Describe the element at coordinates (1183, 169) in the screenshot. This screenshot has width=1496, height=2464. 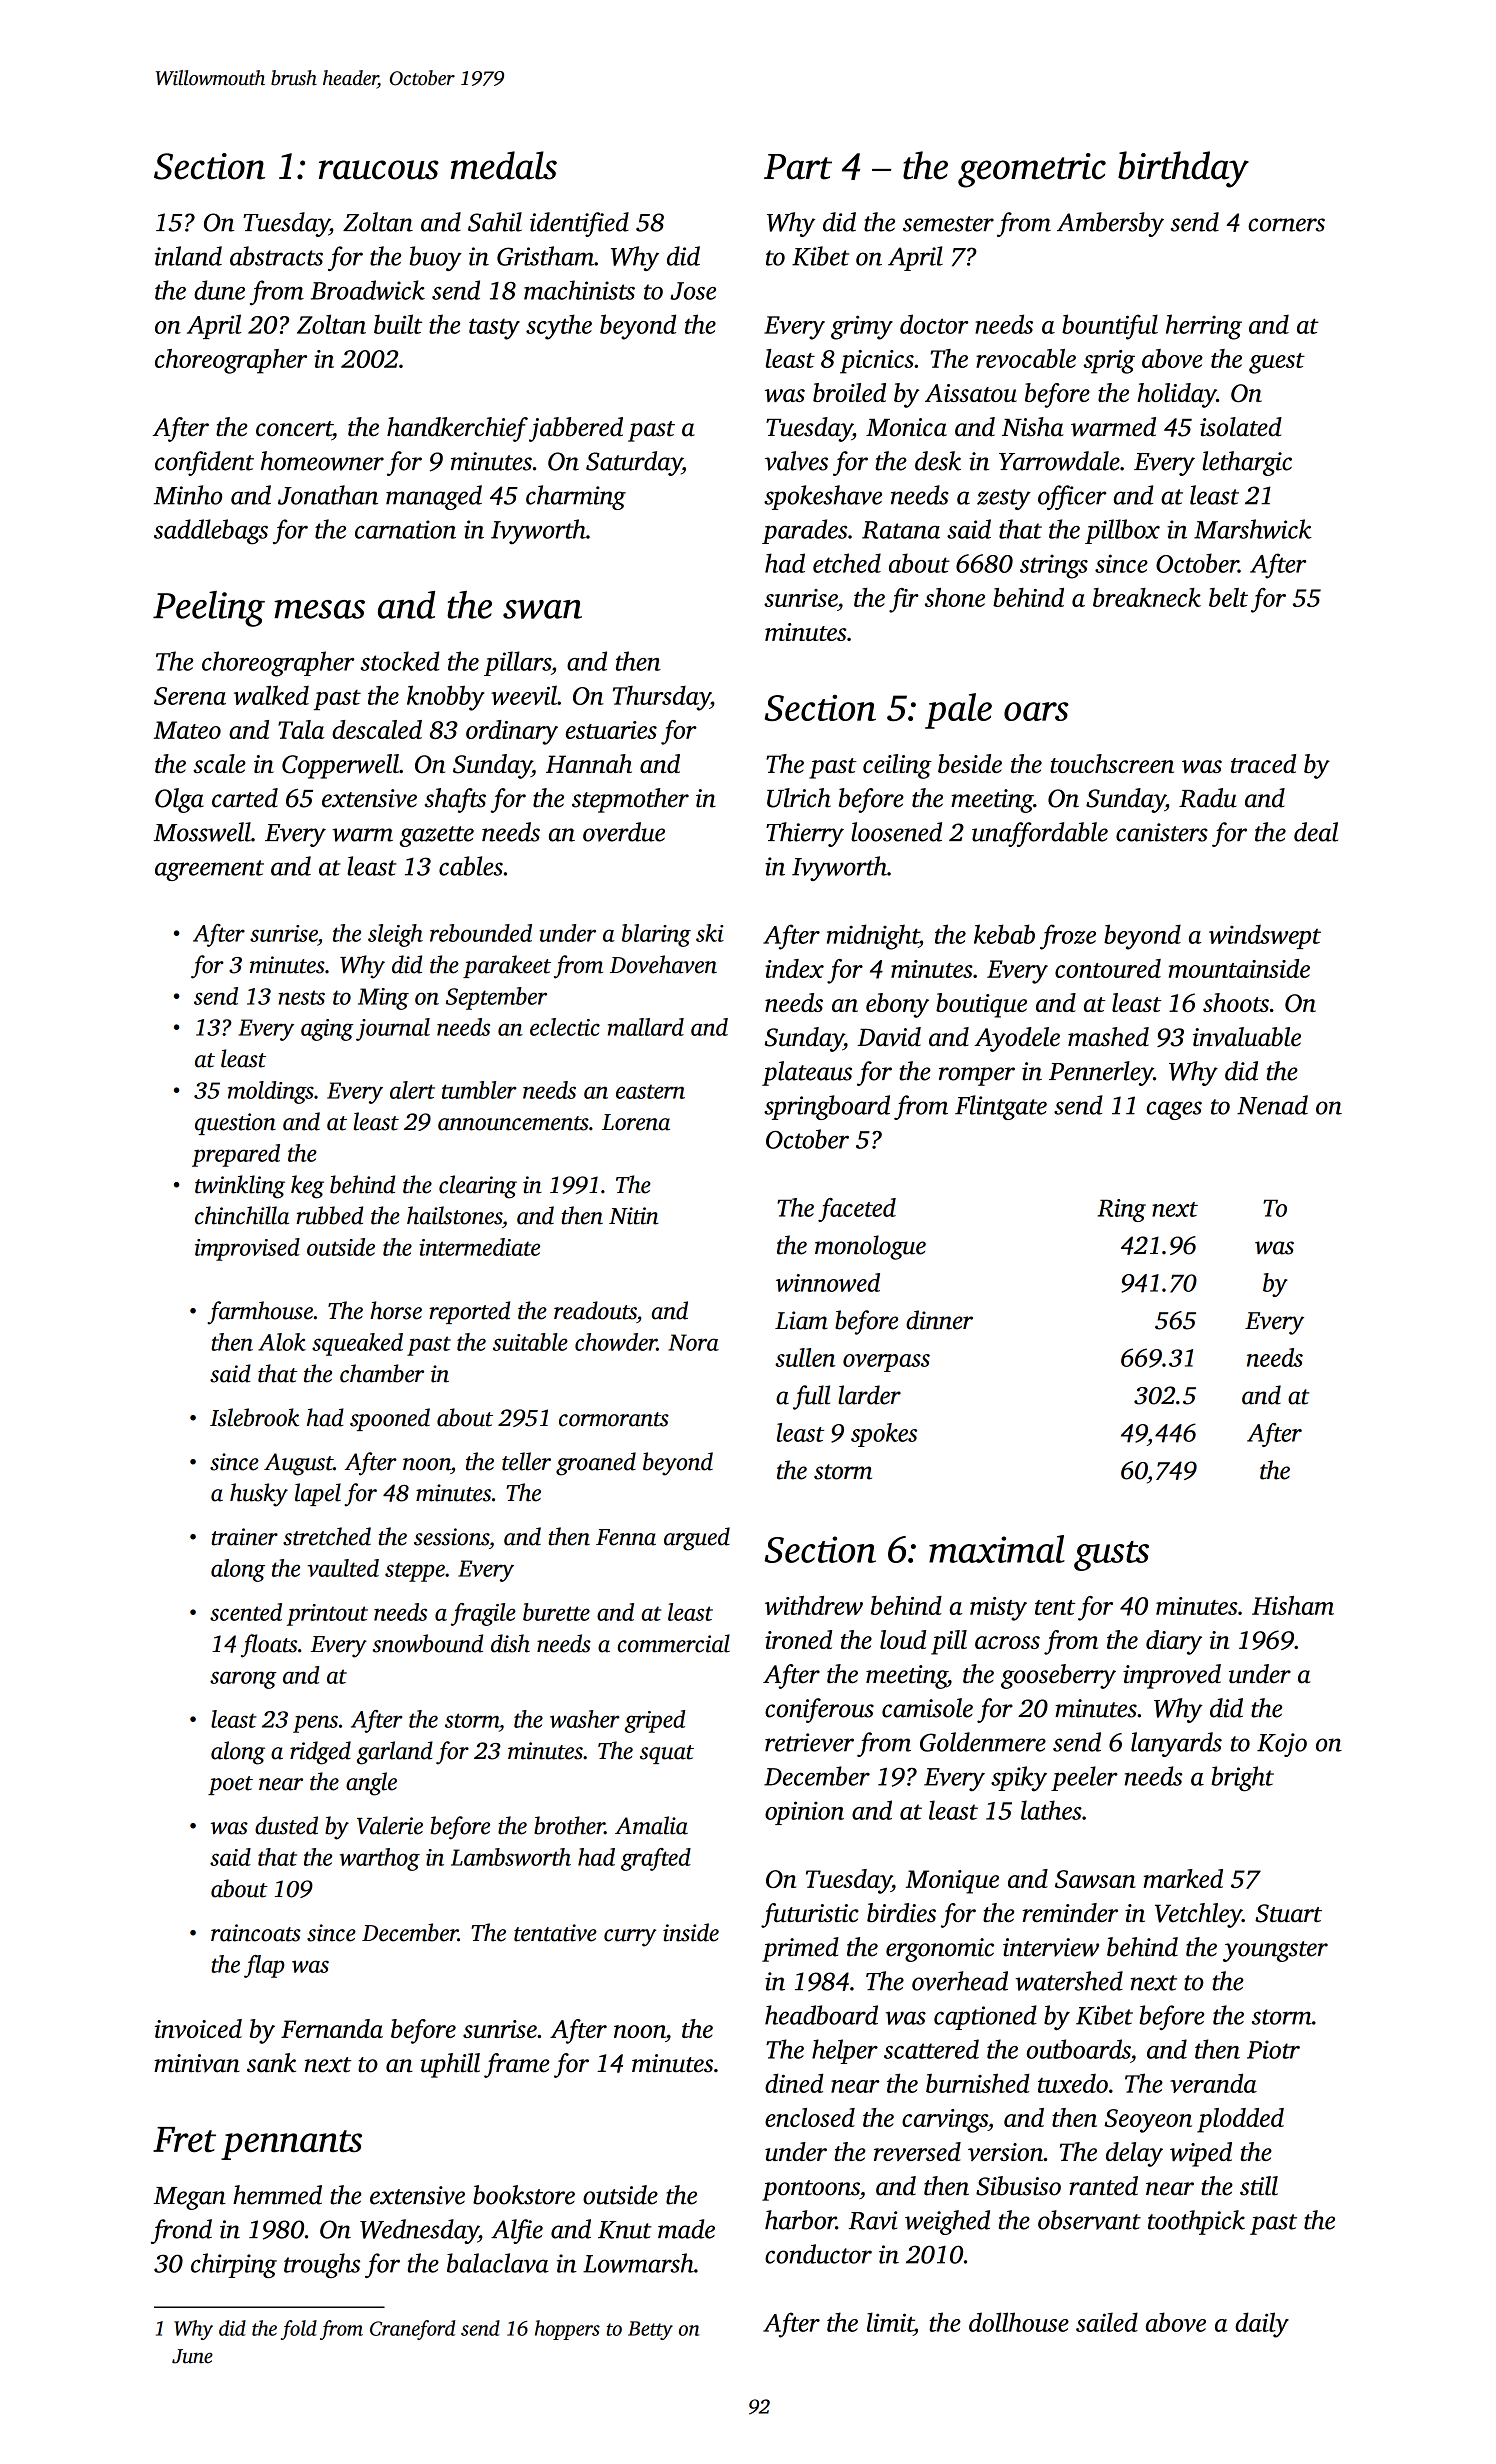
I see `birthday` at that location.
